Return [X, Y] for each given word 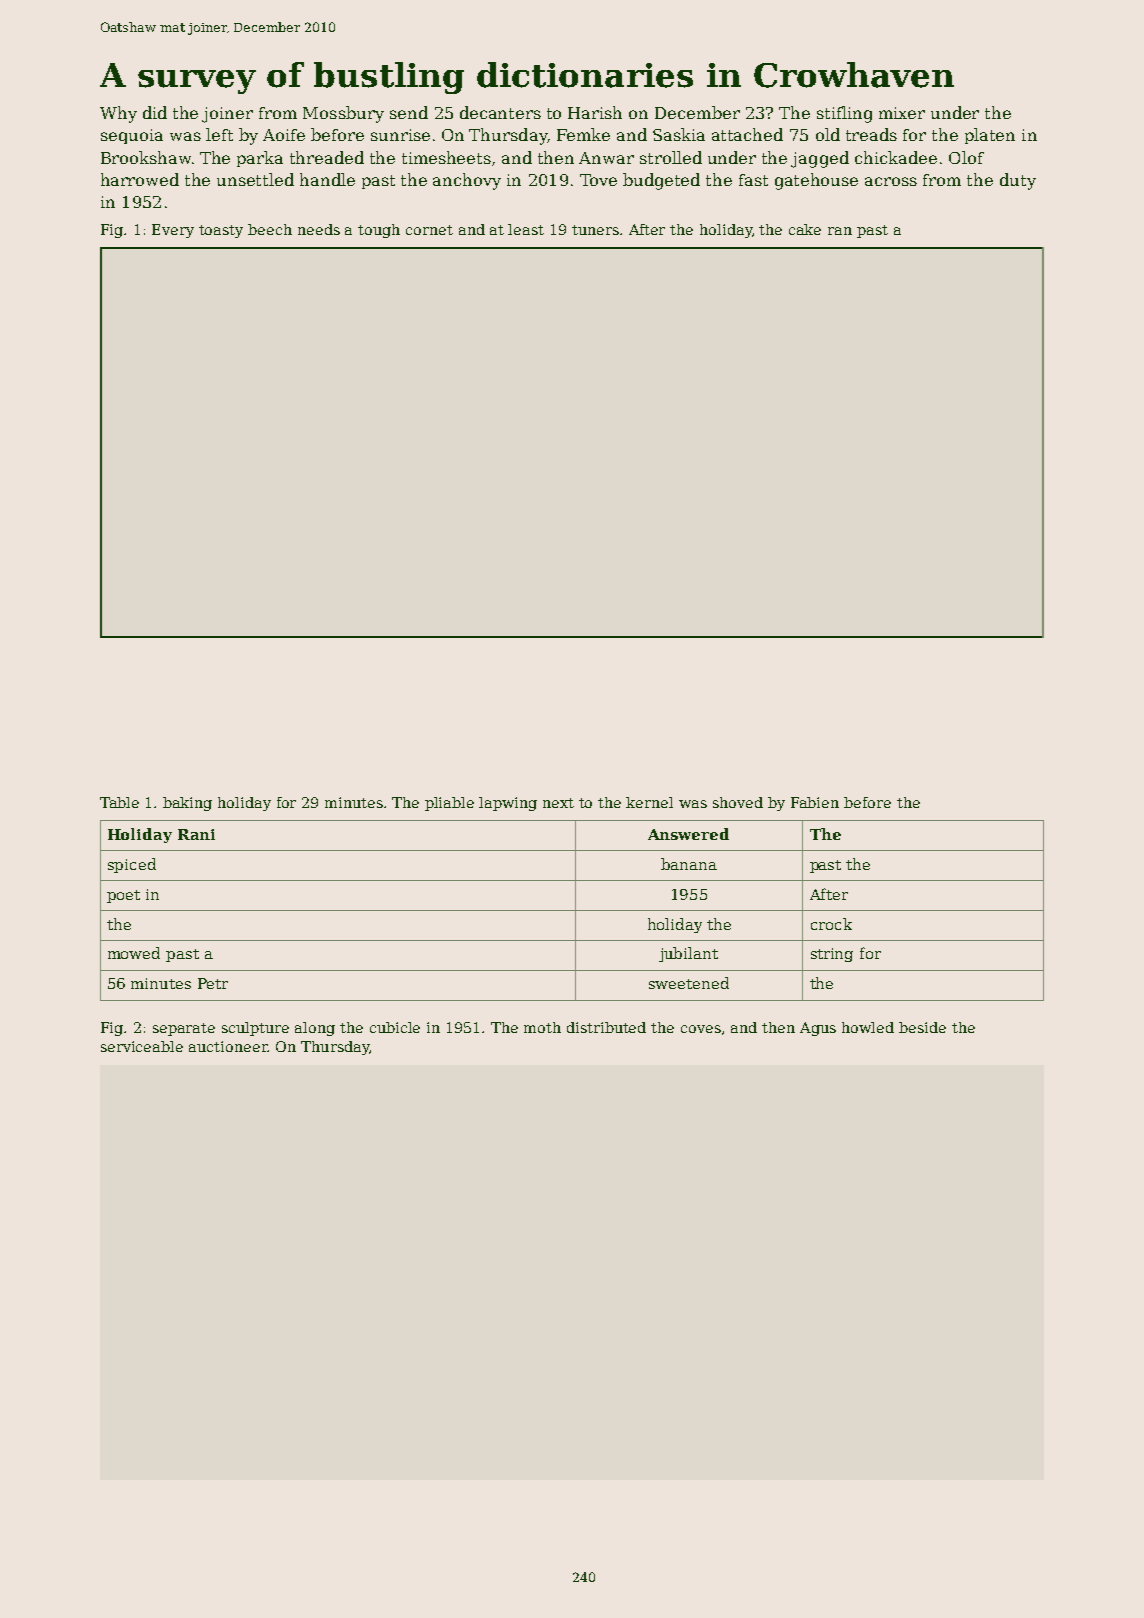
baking [187, 804]
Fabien [815, 802]
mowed [134, 953]
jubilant [688, 954]
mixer [902, 113]
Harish [595, 112]
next [558, 803]
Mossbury [343, 114]
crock [831, 924]
